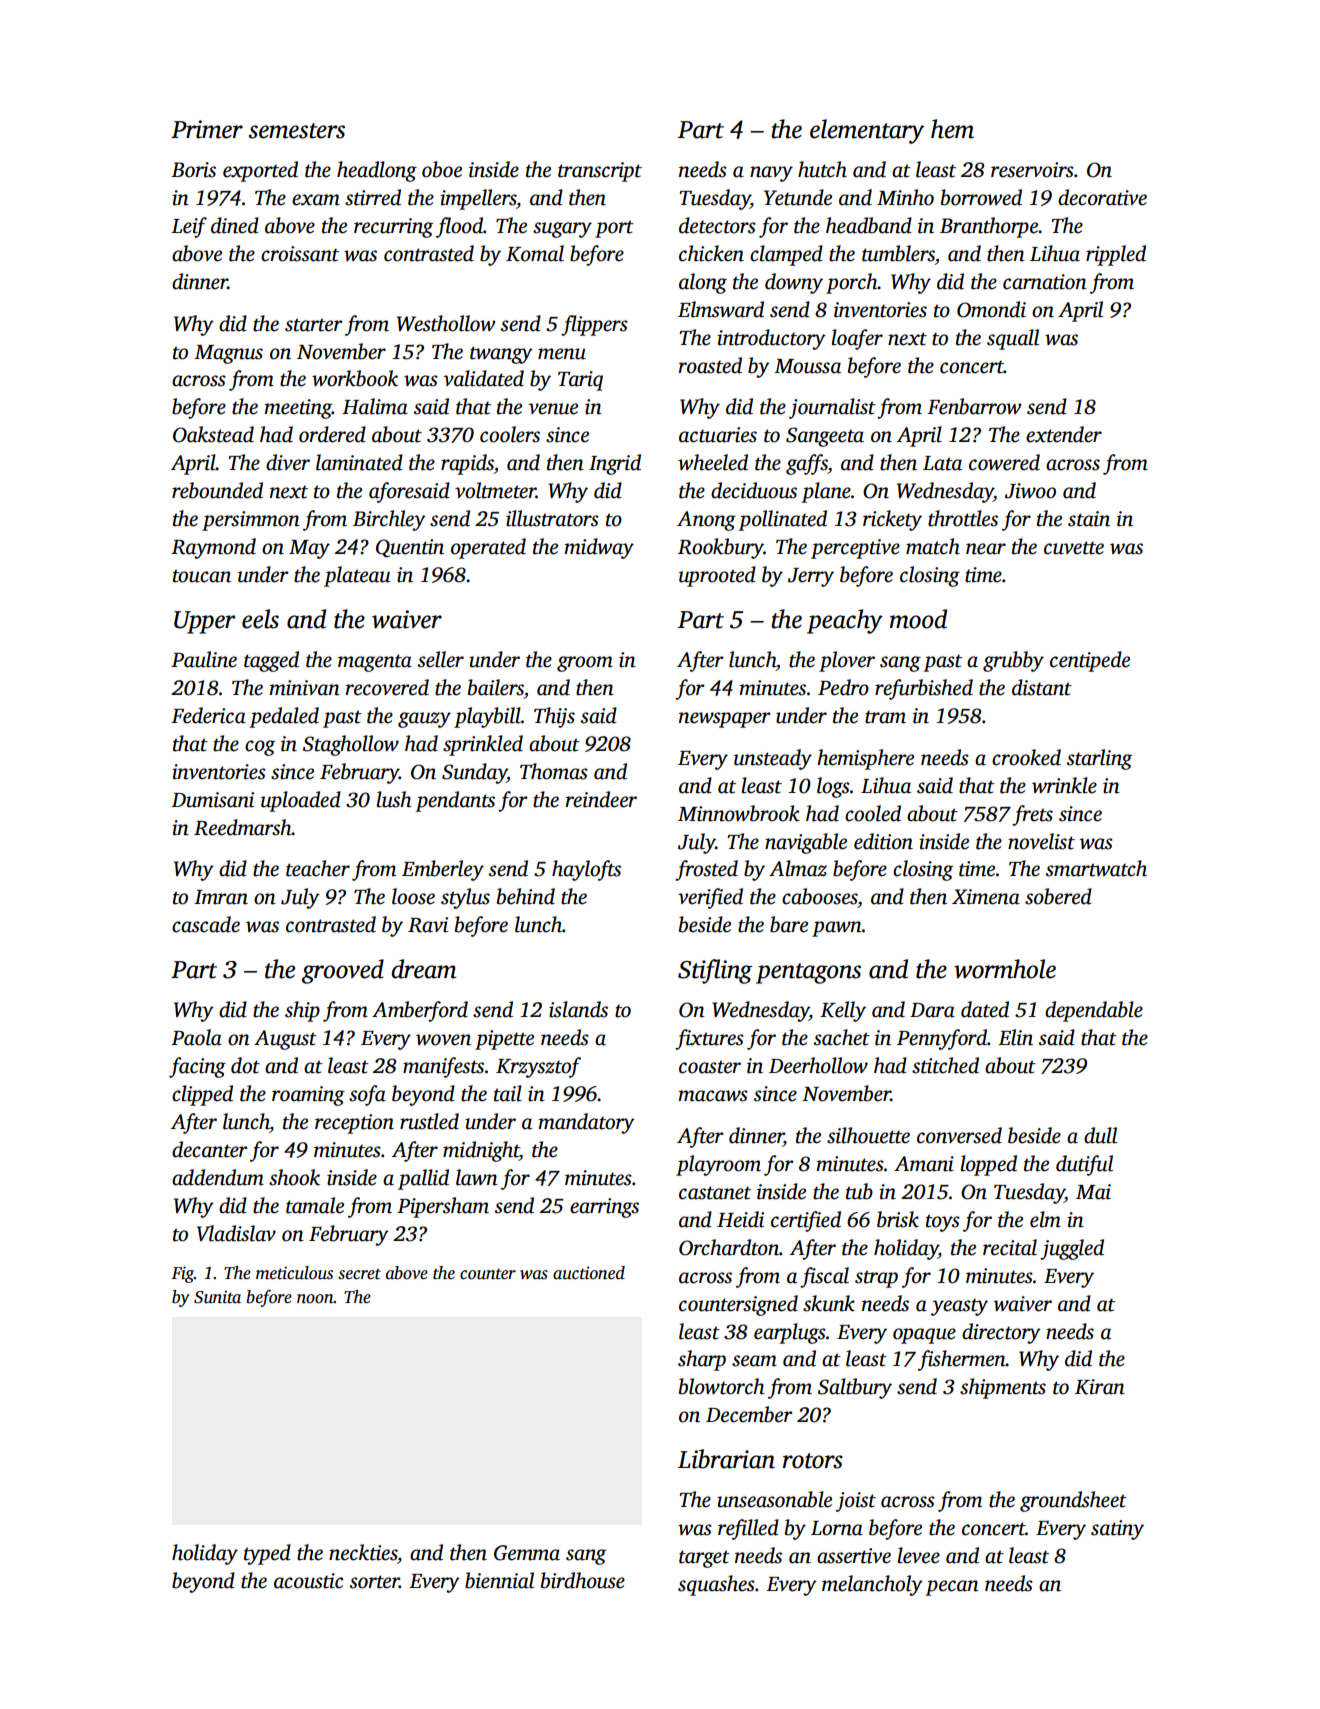 This page has width=1320, height=1709. I want to click on headlong, so click(377, 171).
